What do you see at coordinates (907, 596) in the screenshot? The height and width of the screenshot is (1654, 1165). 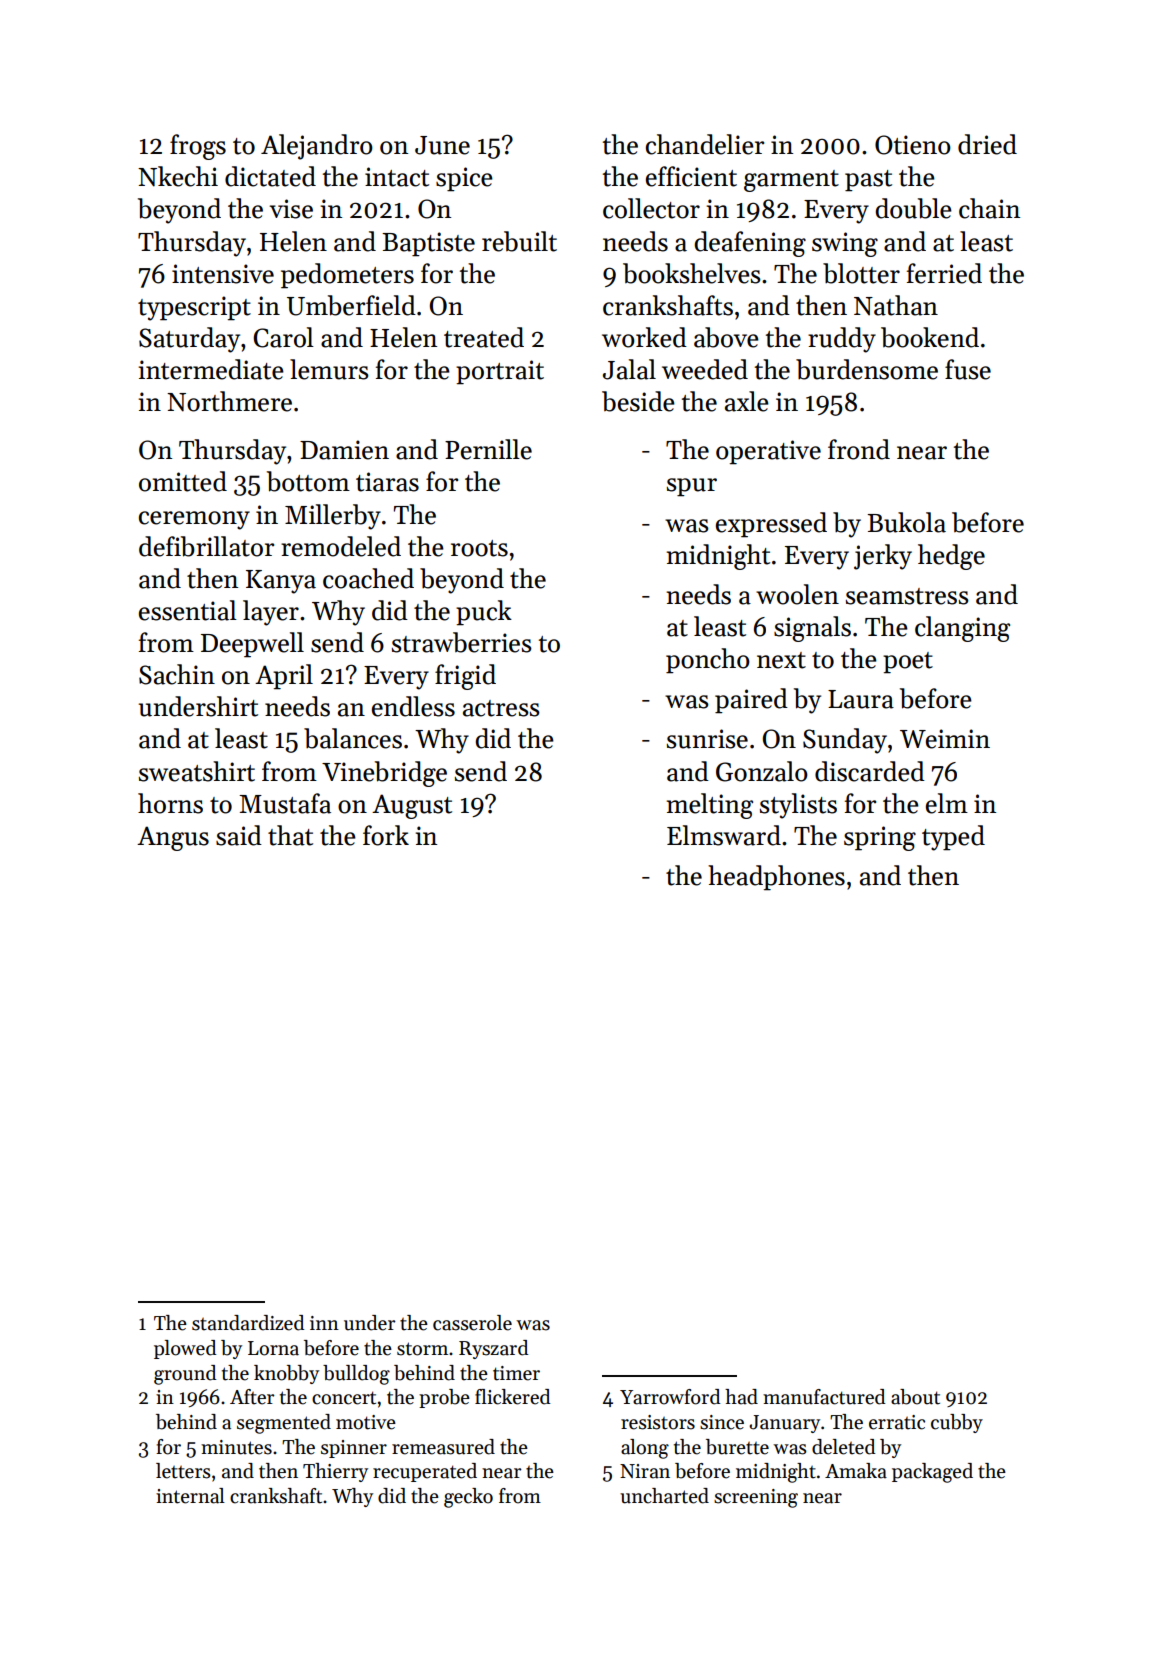 I see `seamstress` at bounding box center [907, 596].
